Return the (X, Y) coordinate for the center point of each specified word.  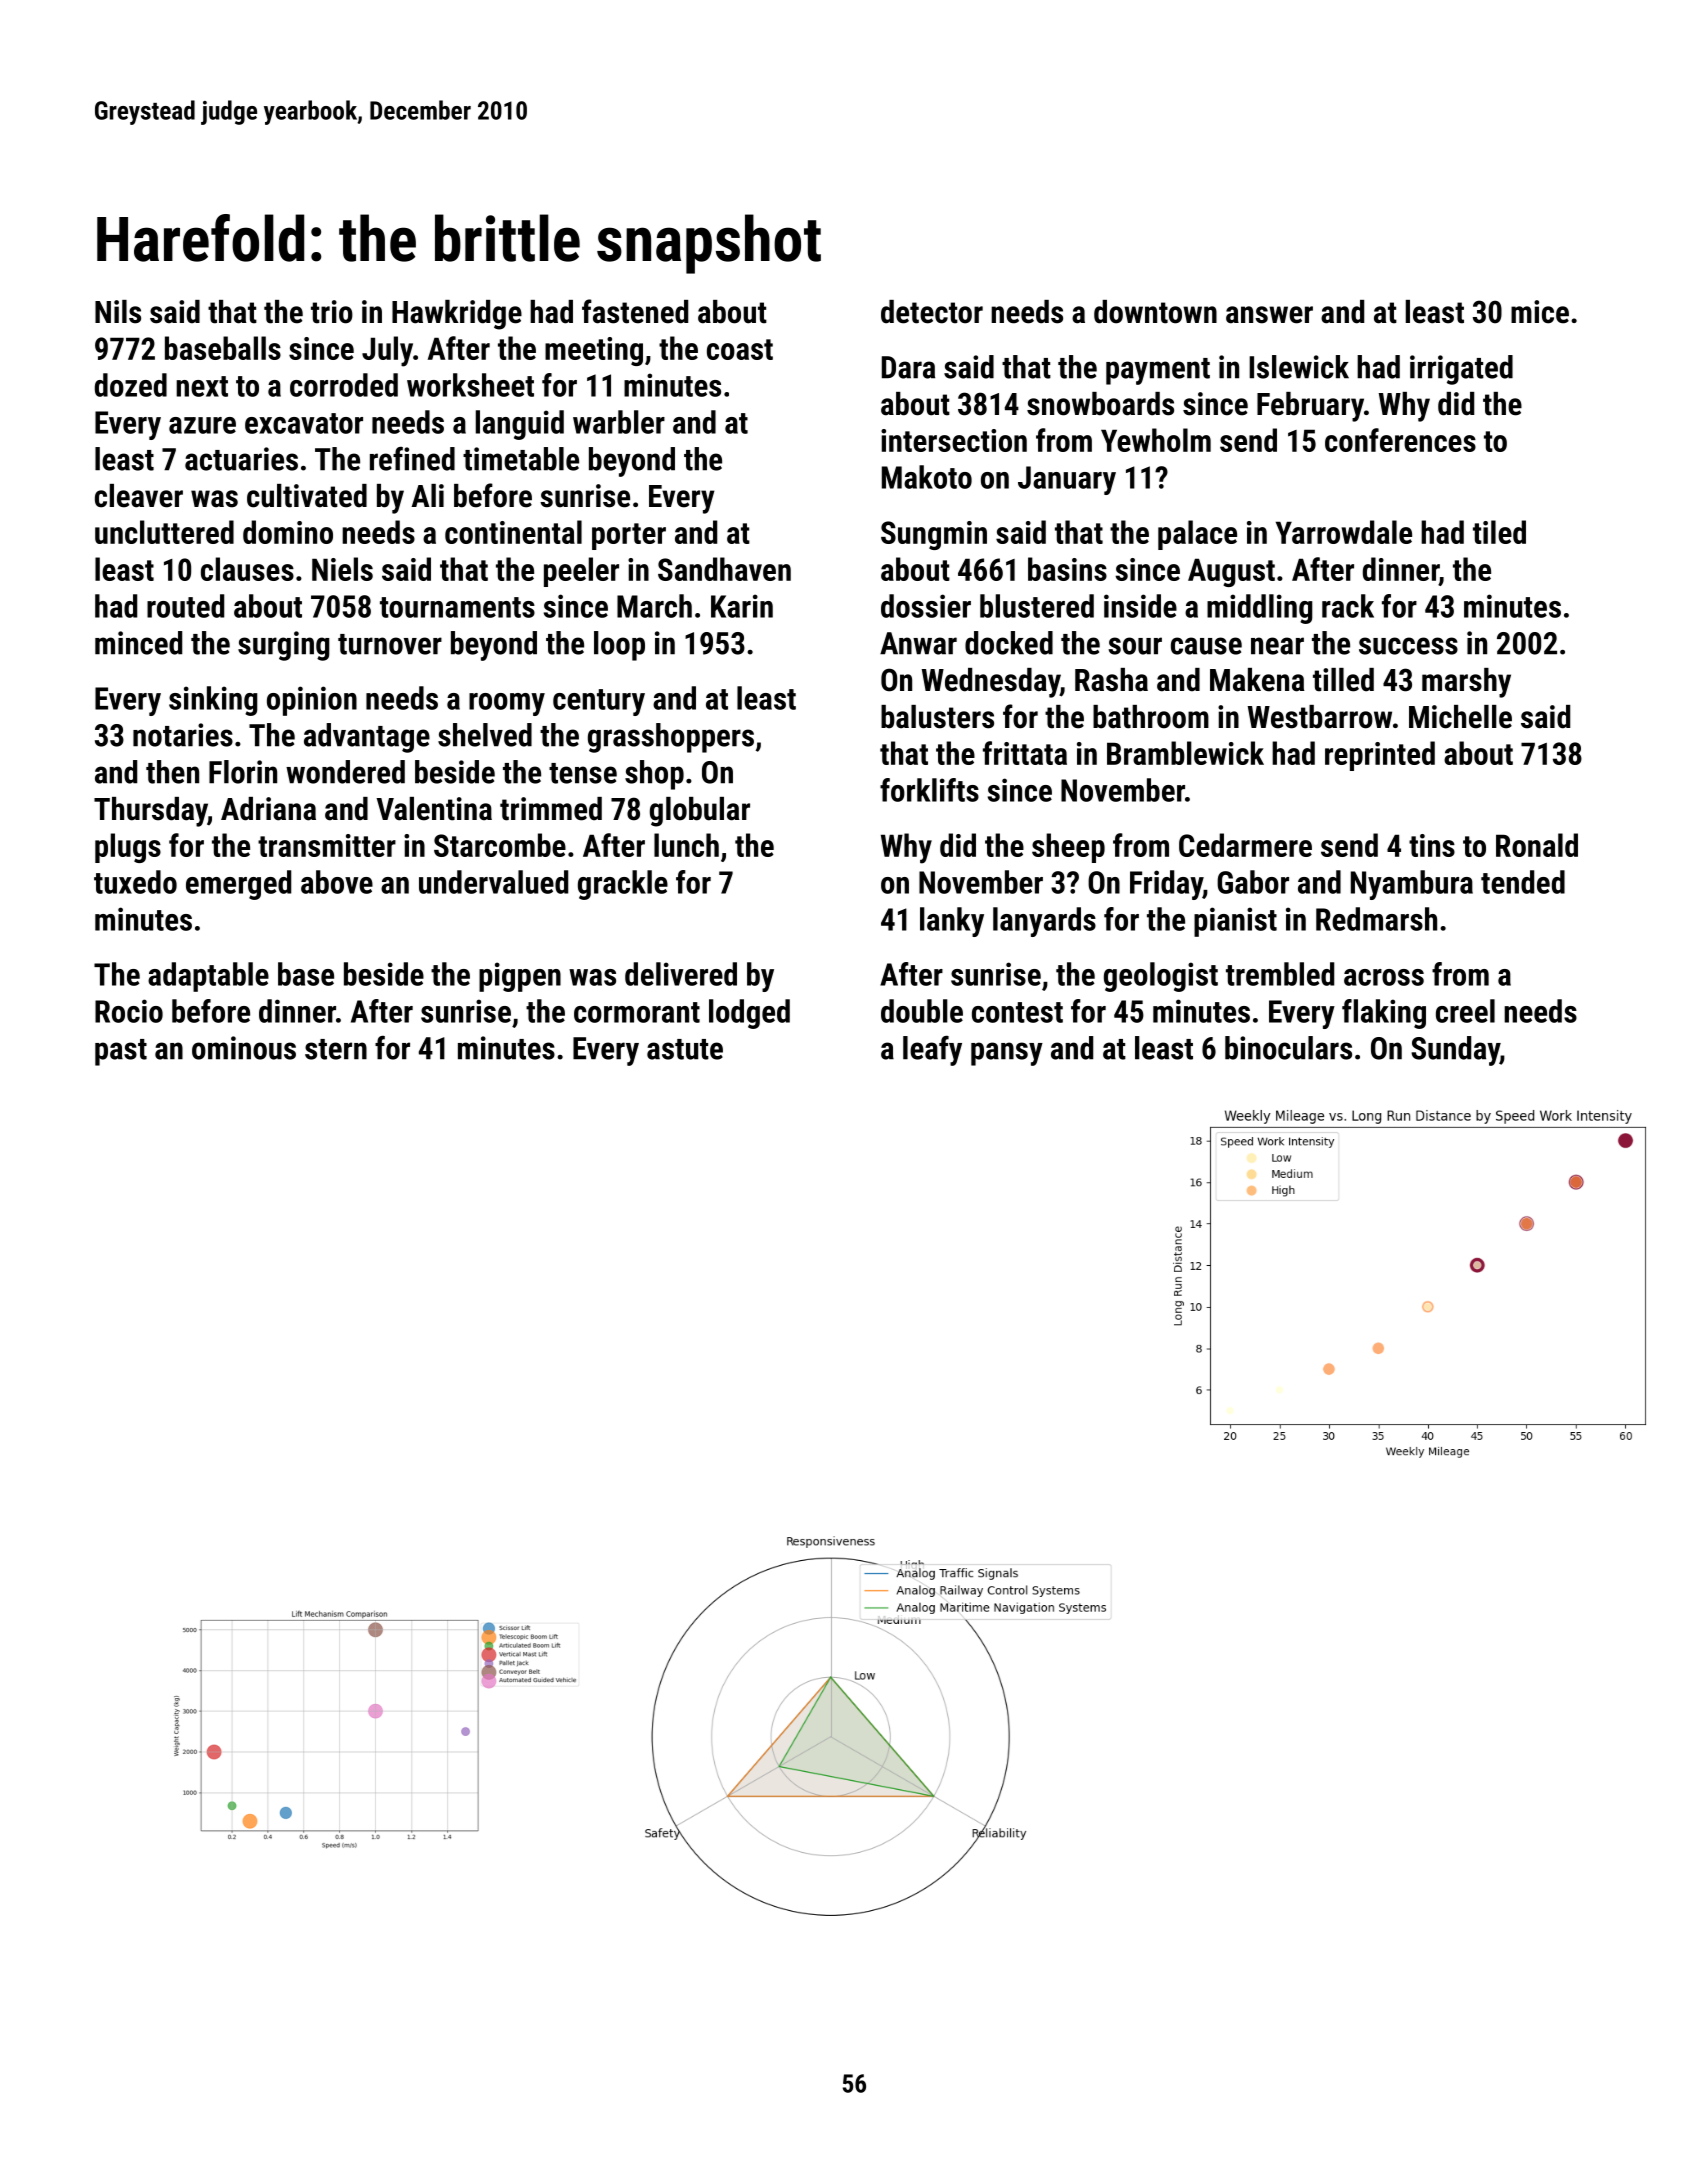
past (121, 1052)
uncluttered (164, 532)
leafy (932, 1050)
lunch (686, 845)
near (1277, 646)
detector (932, 312)
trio (332, 312)
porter (629, 536)
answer (1269, 315)
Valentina (434, 809)
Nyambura (1412, 885)
